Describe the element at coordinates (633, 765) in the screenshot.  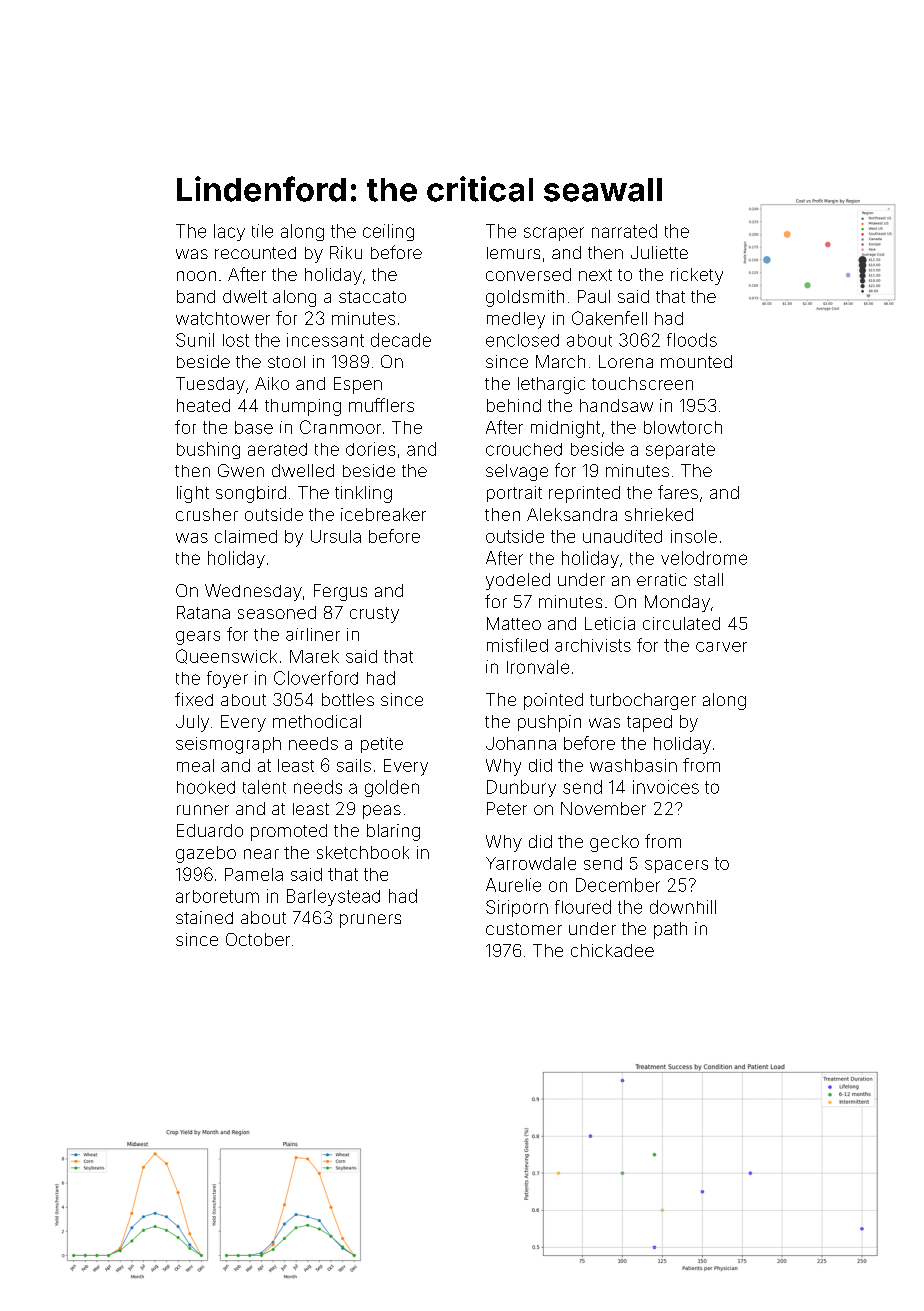
I see `washbasin` at that location.
